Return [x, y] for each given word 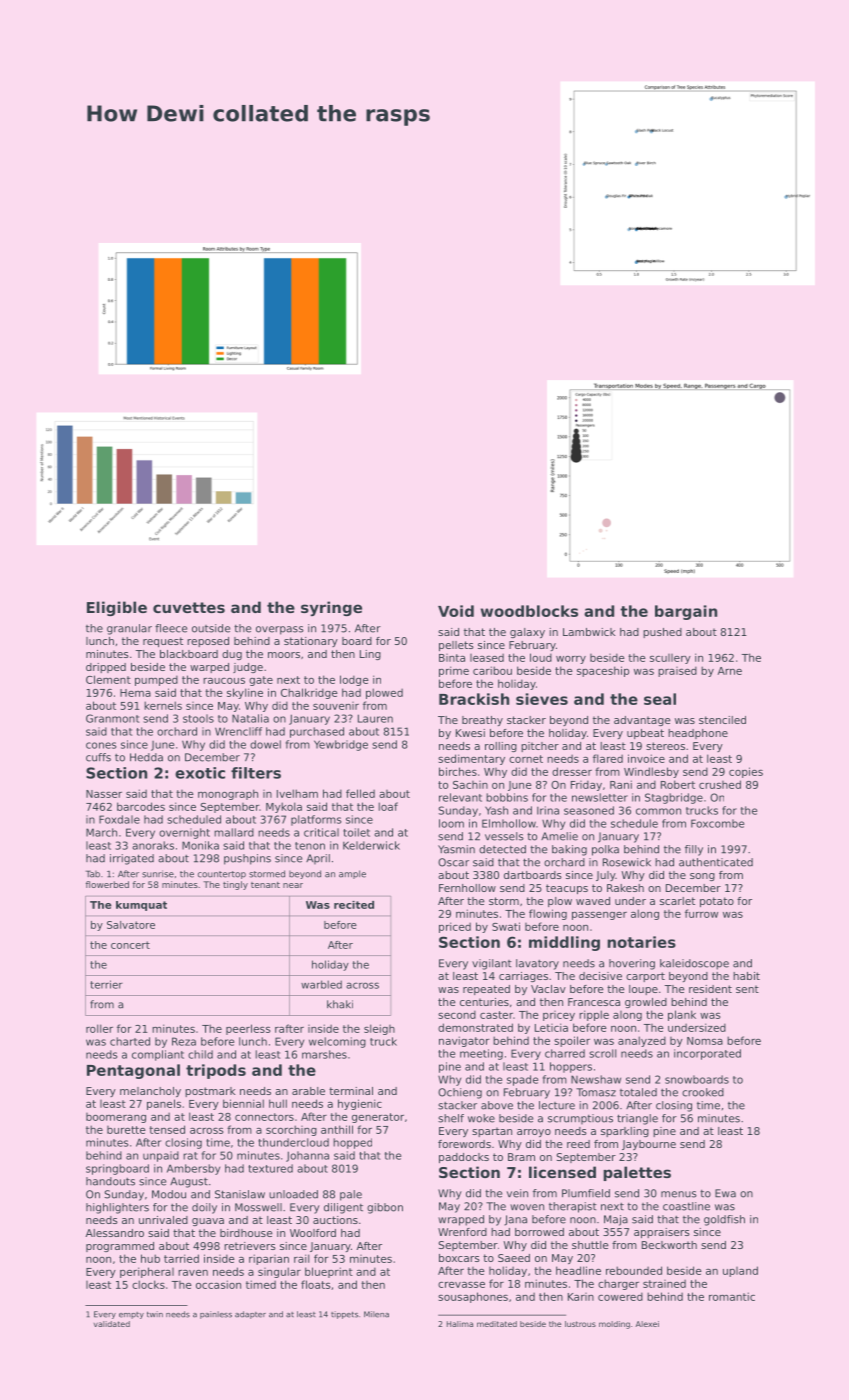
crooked [703, 1092]
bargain [686, 612]
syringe [331, 608]
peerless [248, 1029]
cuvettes [189, 607]
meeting [481, 1054]
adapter [250, 1315]
